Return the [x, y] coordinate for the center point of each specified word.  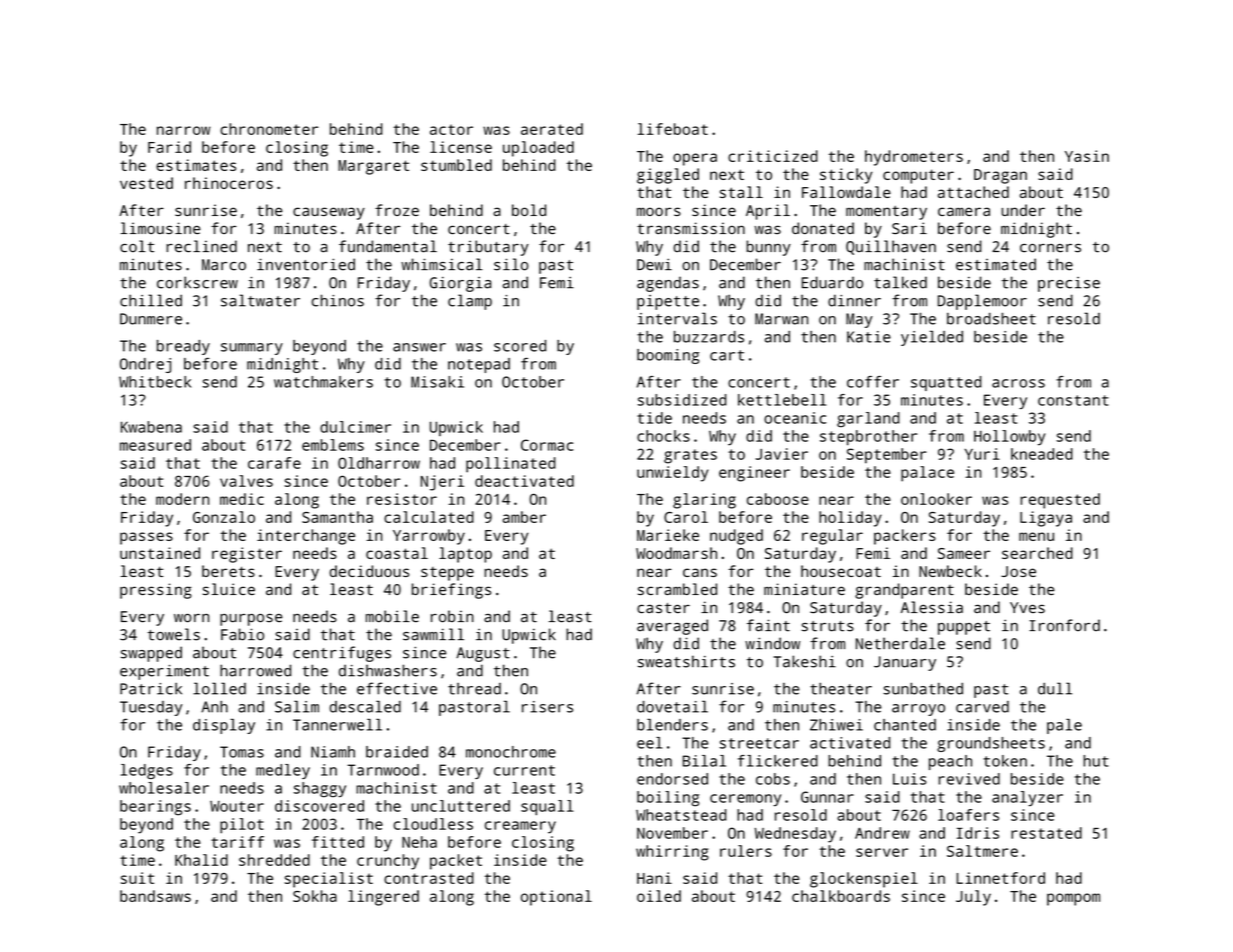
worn [191, 618]
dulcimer [355, 427]
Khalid [201, 860]
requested [1060, 501]
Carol [686, 517]
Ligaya [1046, 519]
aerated [552, 129]
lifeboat [673, 129]
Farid [169, 147]
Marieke [668, 535]
